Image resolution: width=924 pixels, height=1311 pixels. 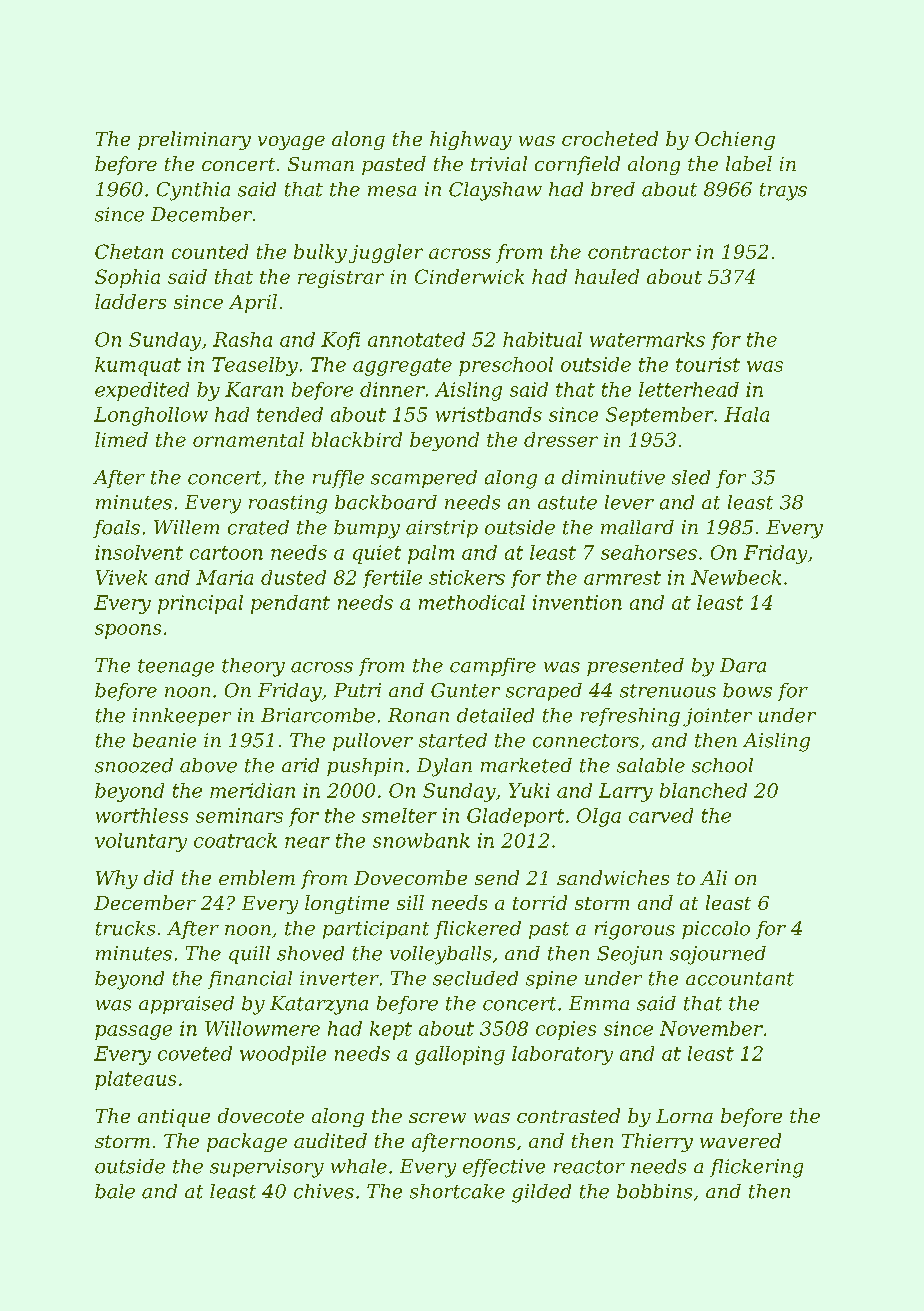 What do you see at coordinates (330, 1140) in the page?
I see `audited` at bounding box center [330, 1140].
